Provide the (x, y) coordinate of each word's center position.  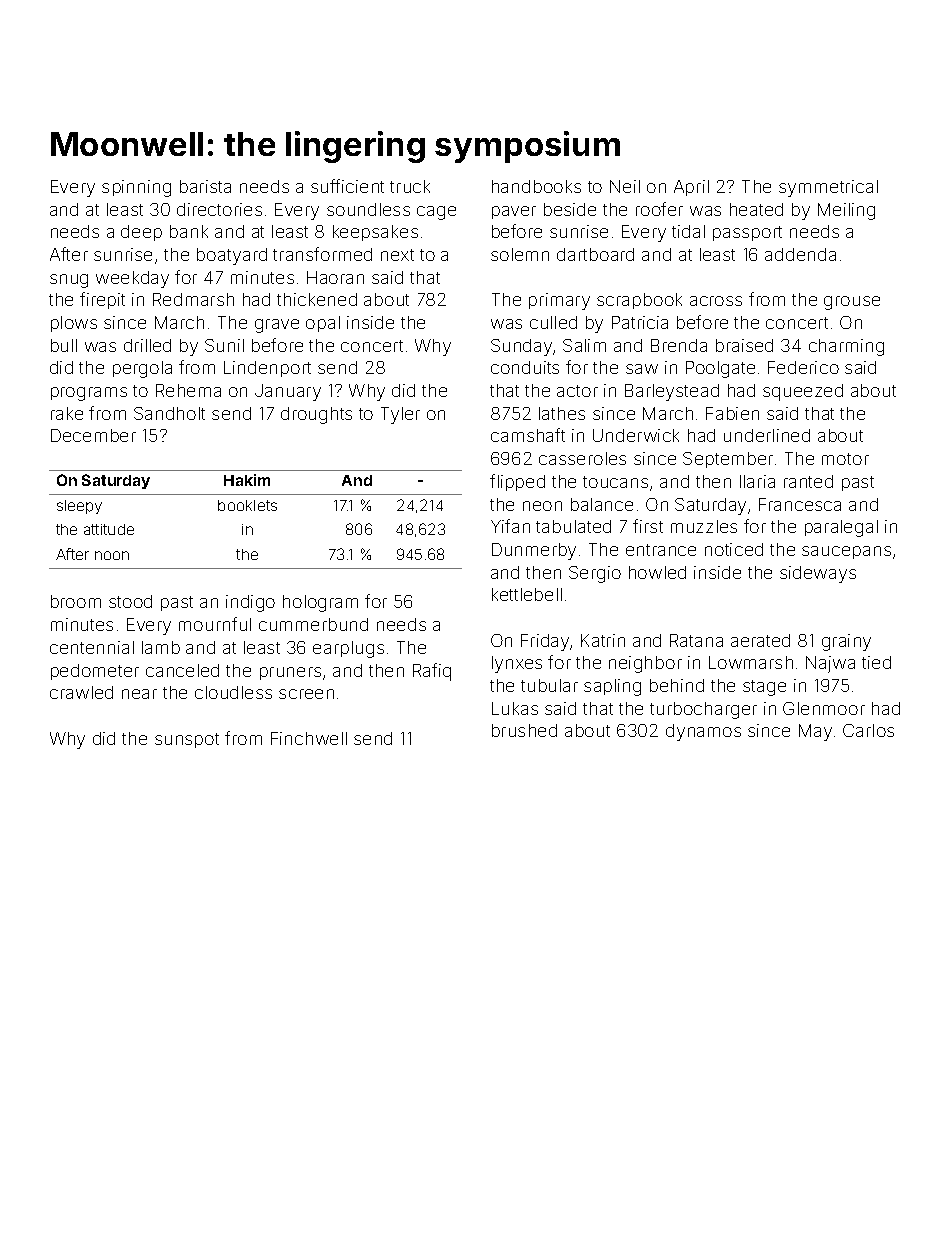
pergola (142, 369)
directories (219, 209)
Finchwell (309, 738)
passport (747, 233)
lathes (562, 413)
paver (514, 212)
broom (76, 601)
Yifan (510, 526)
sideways (818, 574)
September (728, 460)
